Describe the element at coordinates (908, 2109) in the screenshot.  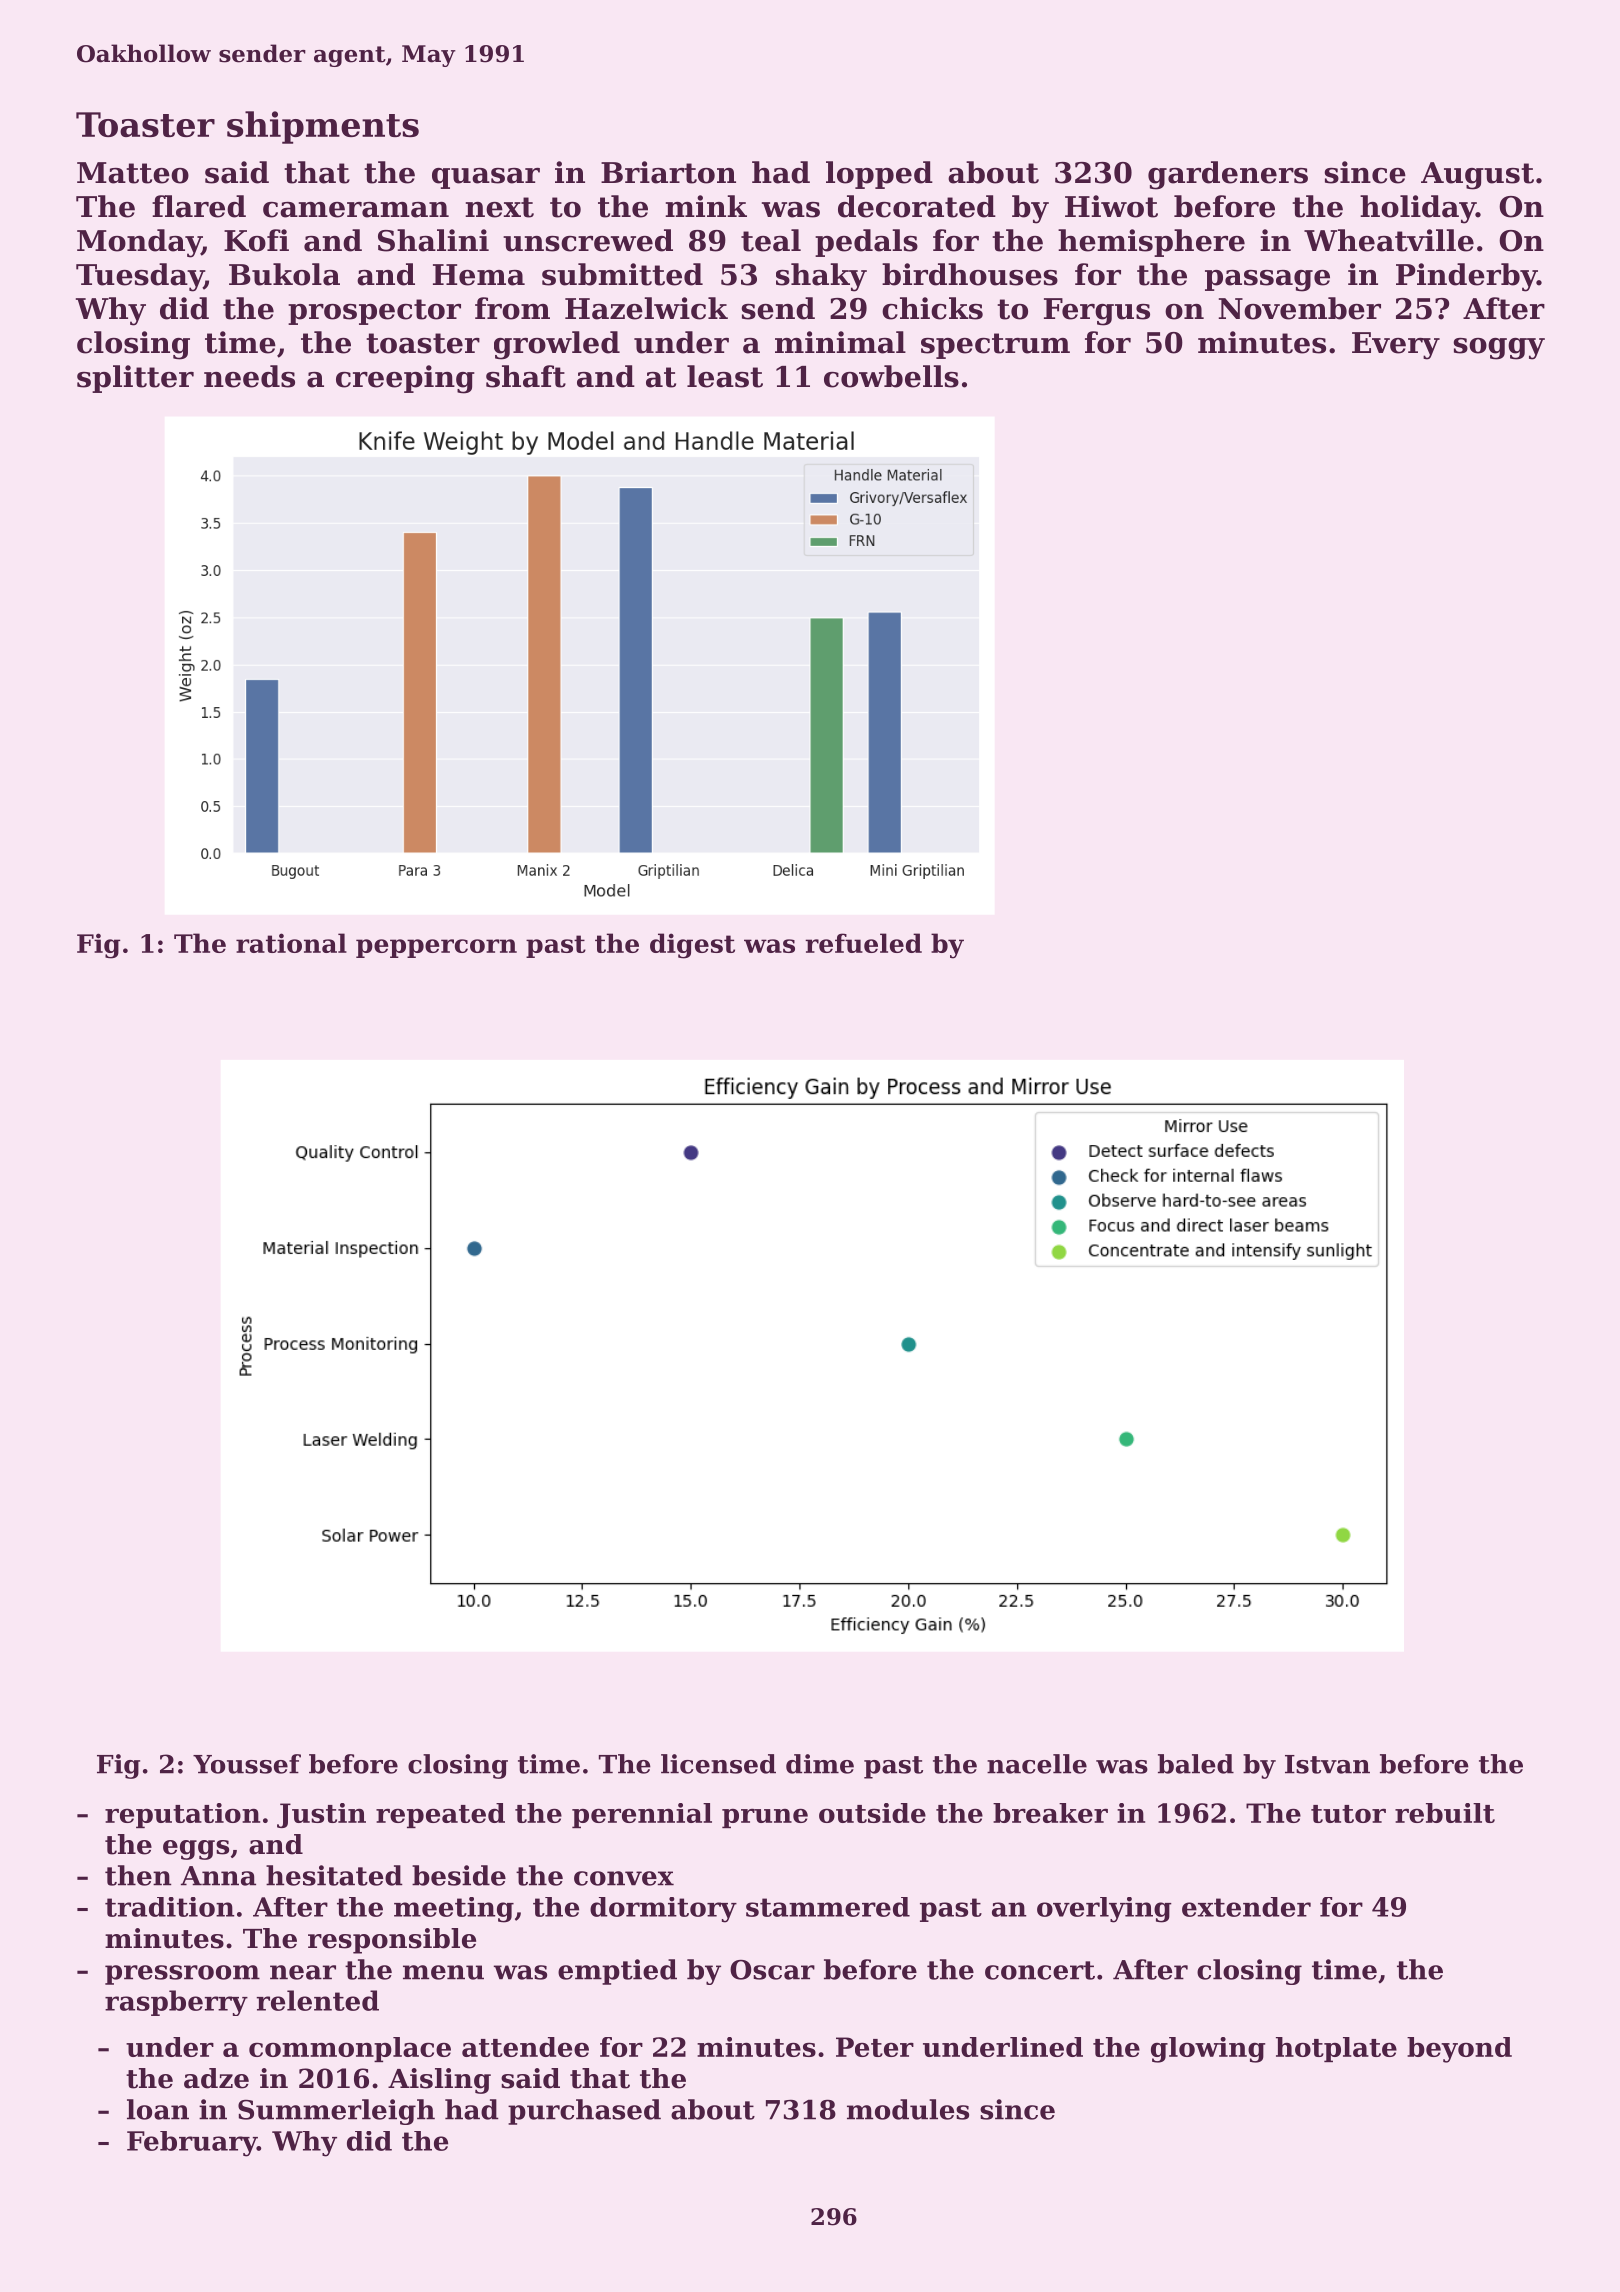
I see `modules` at that location.
